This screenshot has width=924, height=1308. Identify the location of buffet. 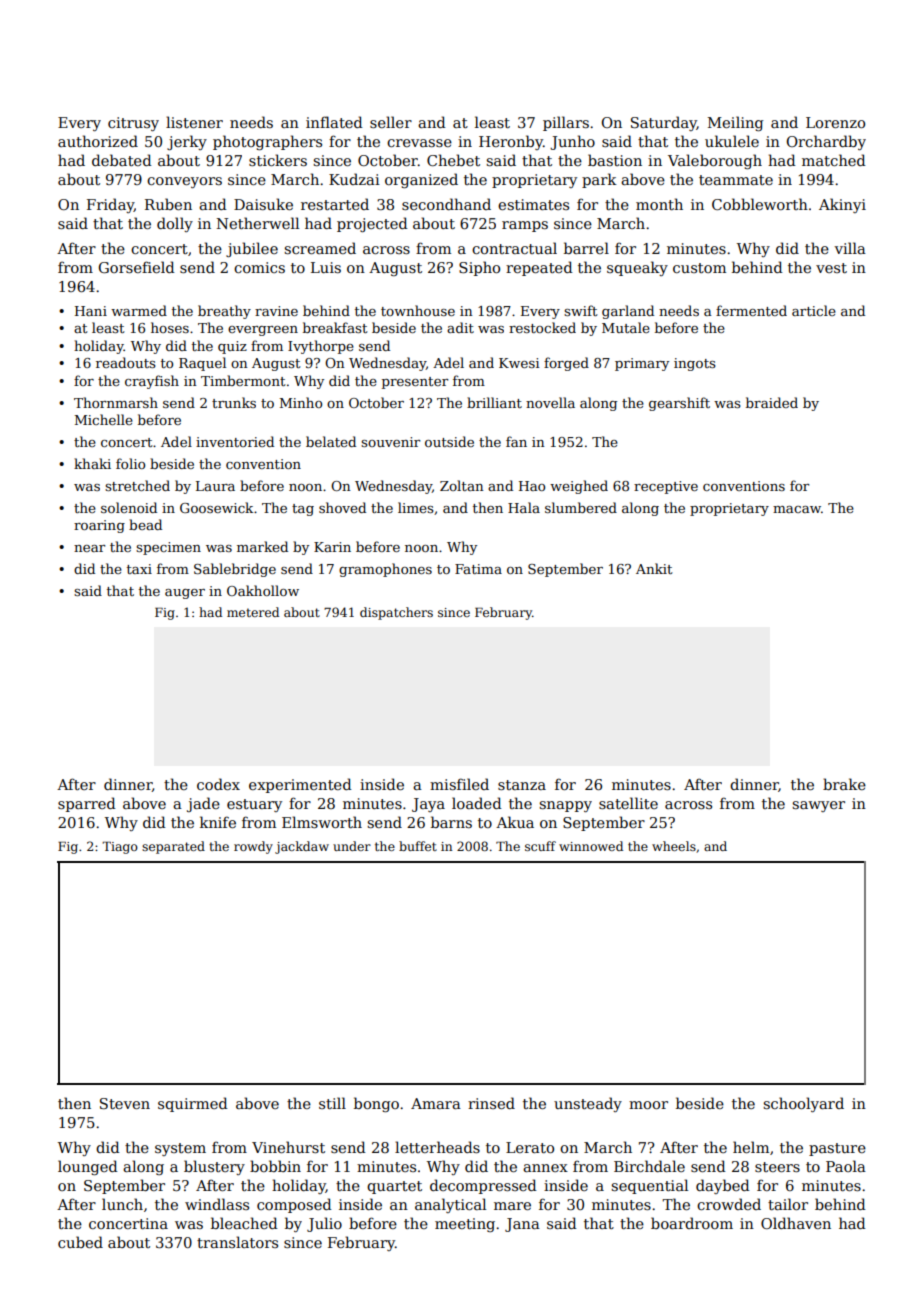
(418, 846).
